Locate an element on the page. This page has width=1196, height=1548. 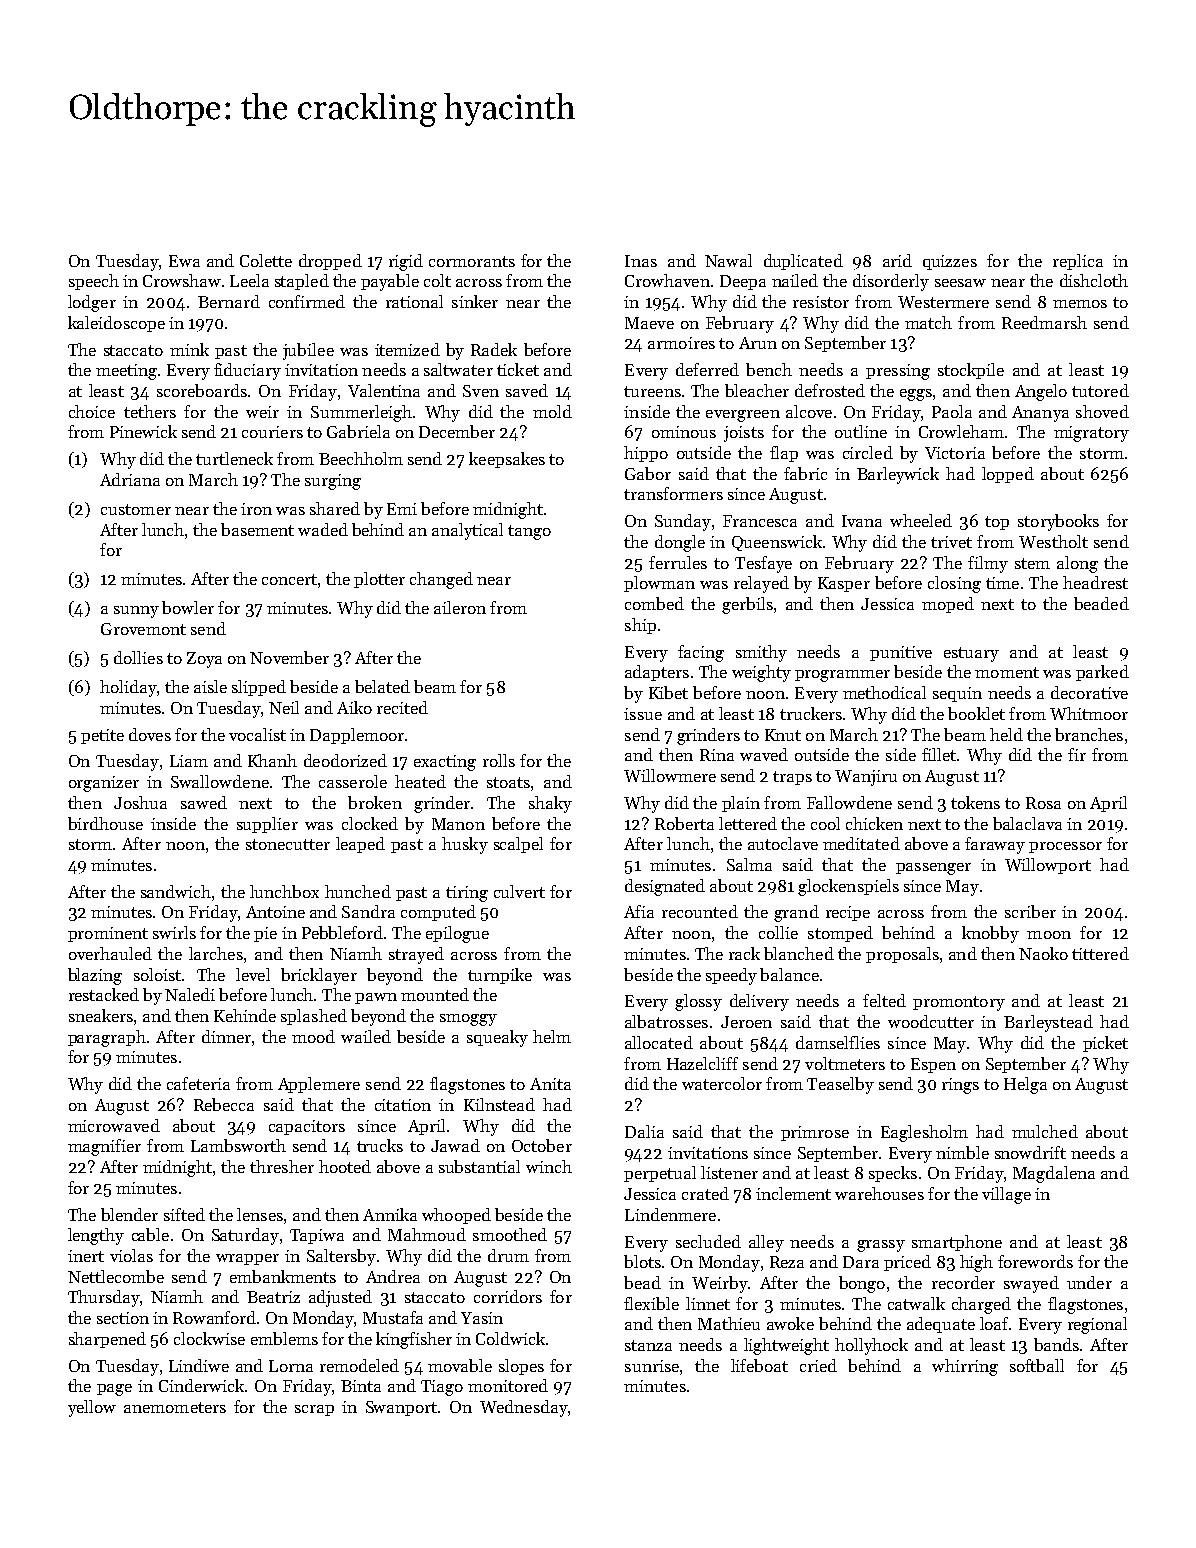
Ewa is located at coordinates (184, 261).
